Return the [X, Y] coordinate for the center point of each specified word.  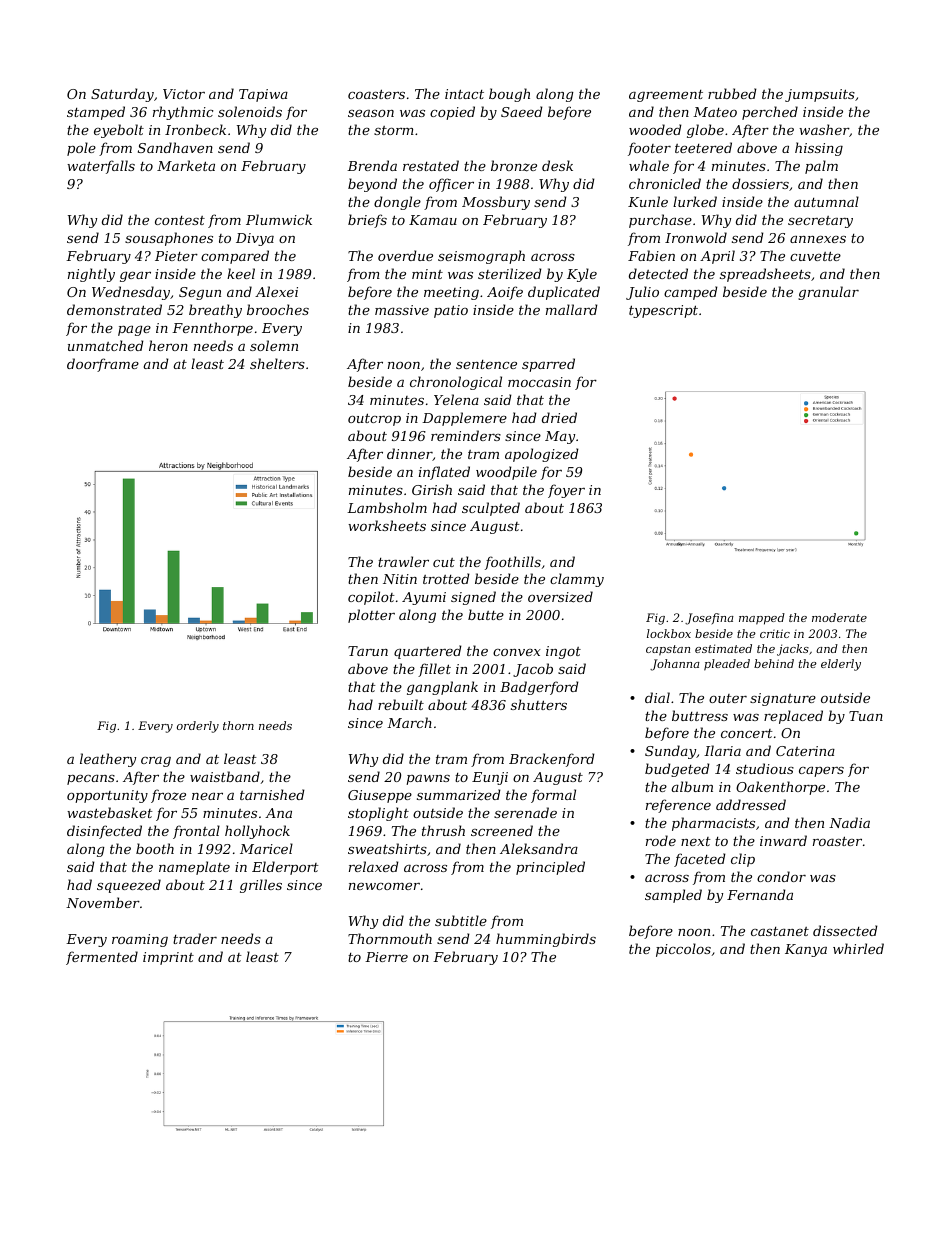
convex [516, 652]
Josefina [709, 619]
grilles [261, 886]
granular [828, 293]
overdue [405, 255]
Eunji [490, 778]
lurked [695, 201]
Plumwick [279, 219]
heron [168, 345]
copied [452, 113]
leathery [108, 760]
